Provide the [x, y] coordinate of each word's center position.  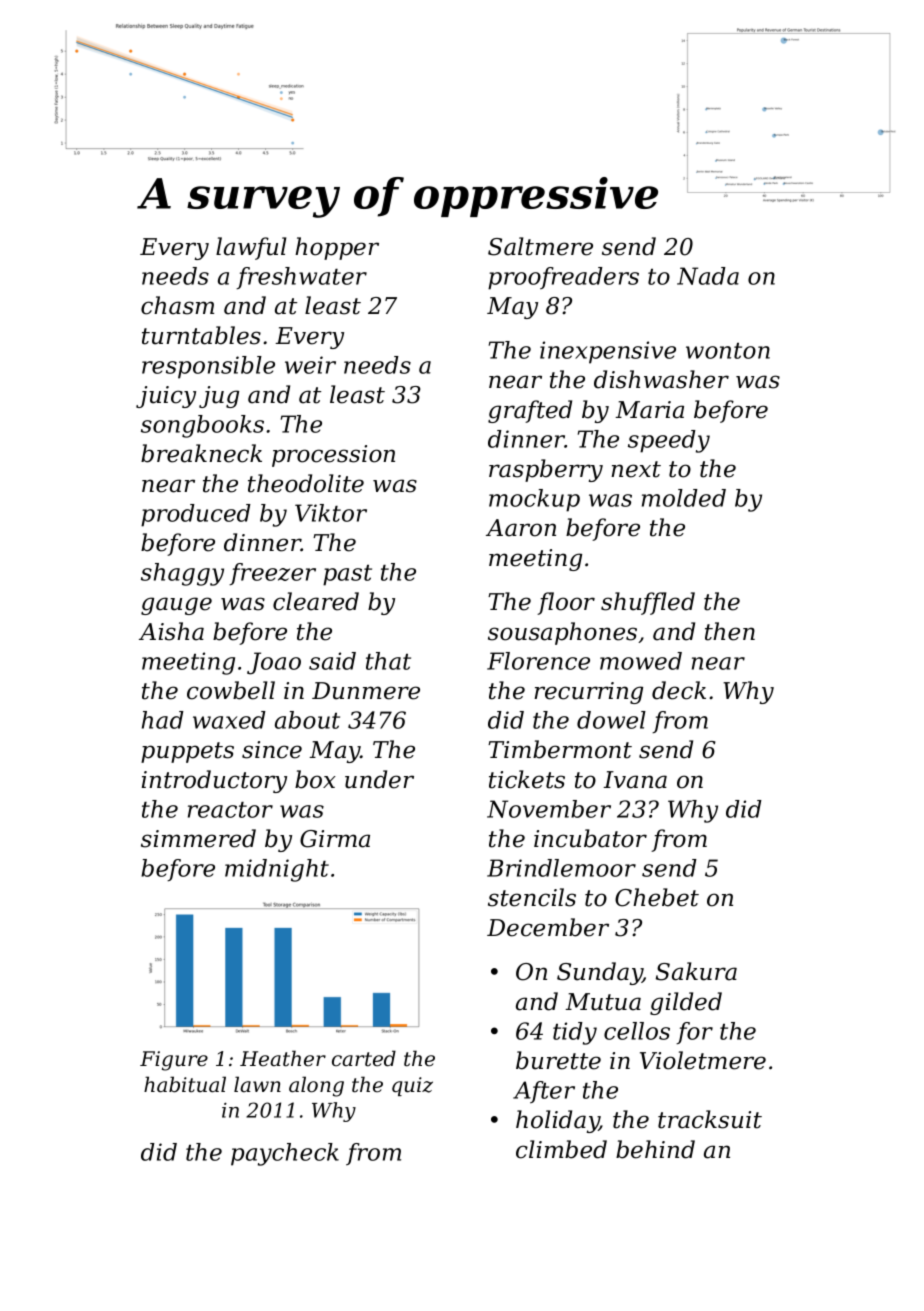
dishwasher [661, 379]
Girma [335, 839]
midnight [277, 870]
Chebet [657, 897]
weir [310, 365]
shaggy [182, 574]
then [730, 631]
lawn [257, 1084]
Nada [708, 276]
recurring [588, 693]
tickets [527, 779]
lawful [251, 248]
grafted [530, 411]
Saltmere [540, 246]
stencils [532, 897]
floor [566, 603]
